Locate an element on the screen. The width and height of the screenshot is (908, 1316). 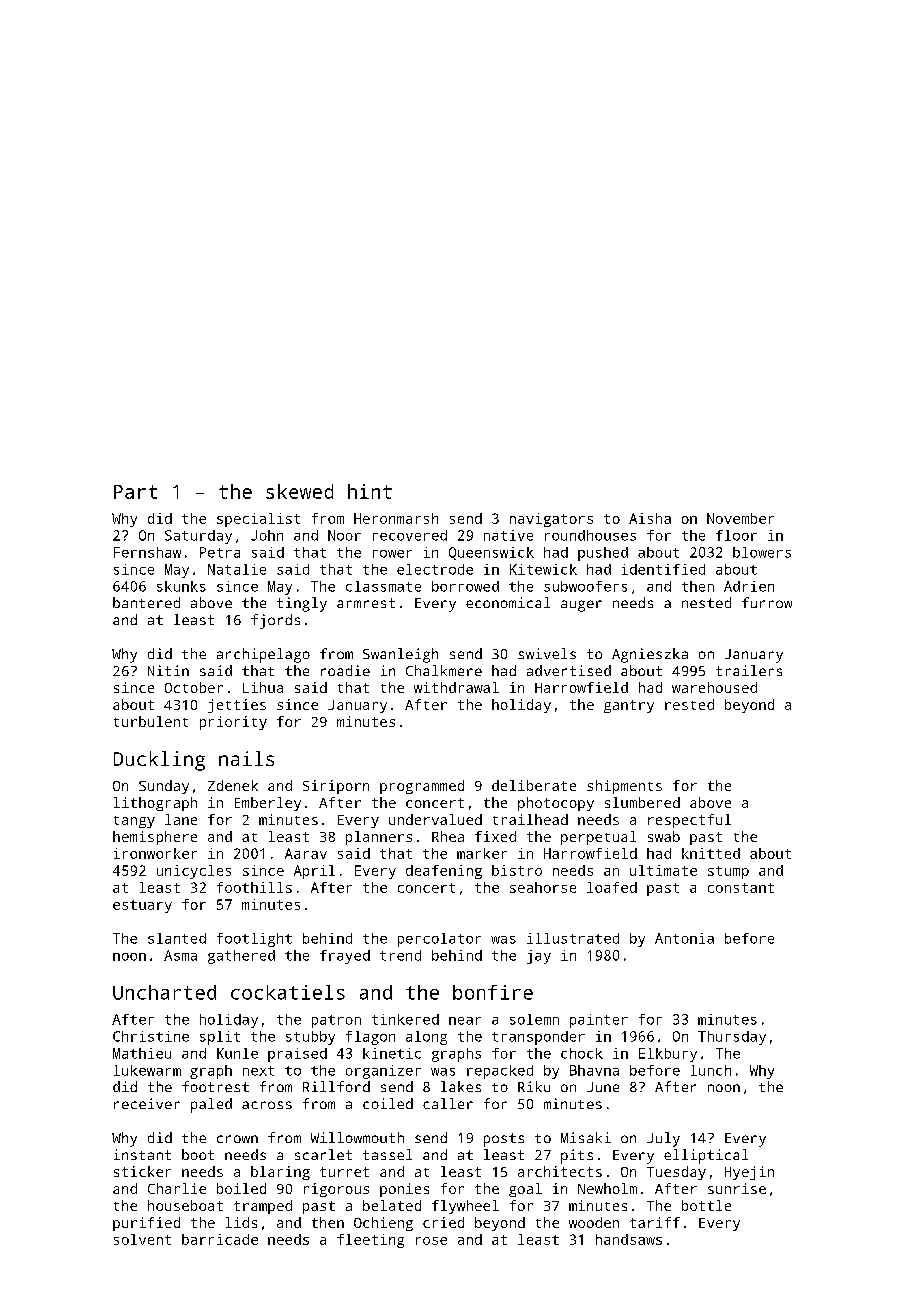
jay is located at coordinates (539, 957).
